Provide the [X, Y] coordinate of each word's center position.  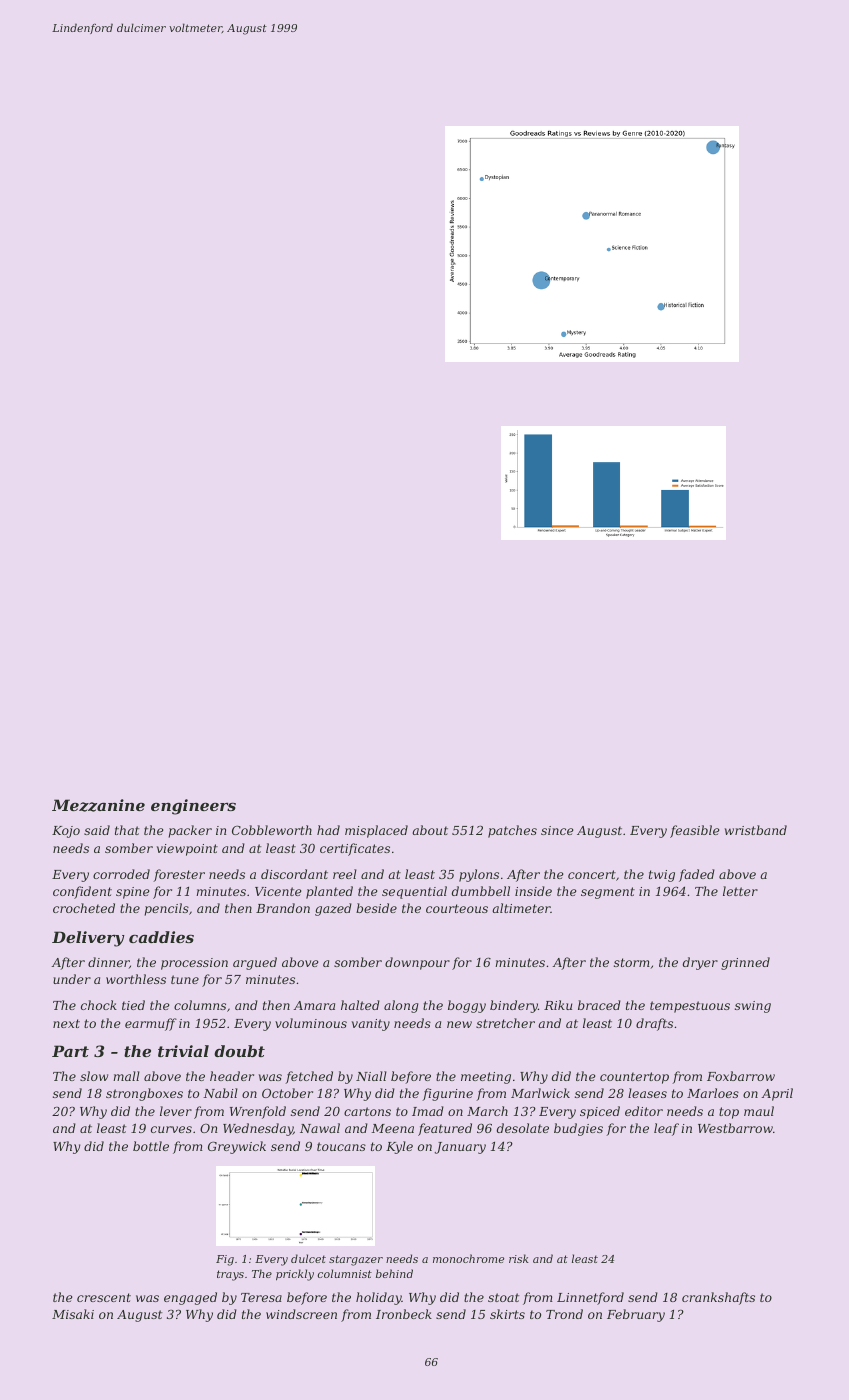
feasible [694, 831]
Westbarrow [735, 1128]
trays [230, 1275]
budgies [578, 1129]
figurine [447, 1094]
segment [608, 893]
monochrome [468, 1258]
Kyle [399, 1147]
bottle [151, 1146]
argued [255, 963]
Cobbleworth [272, 830]
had [328, 830]
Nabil [220, 1093]
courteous [457, 908]
